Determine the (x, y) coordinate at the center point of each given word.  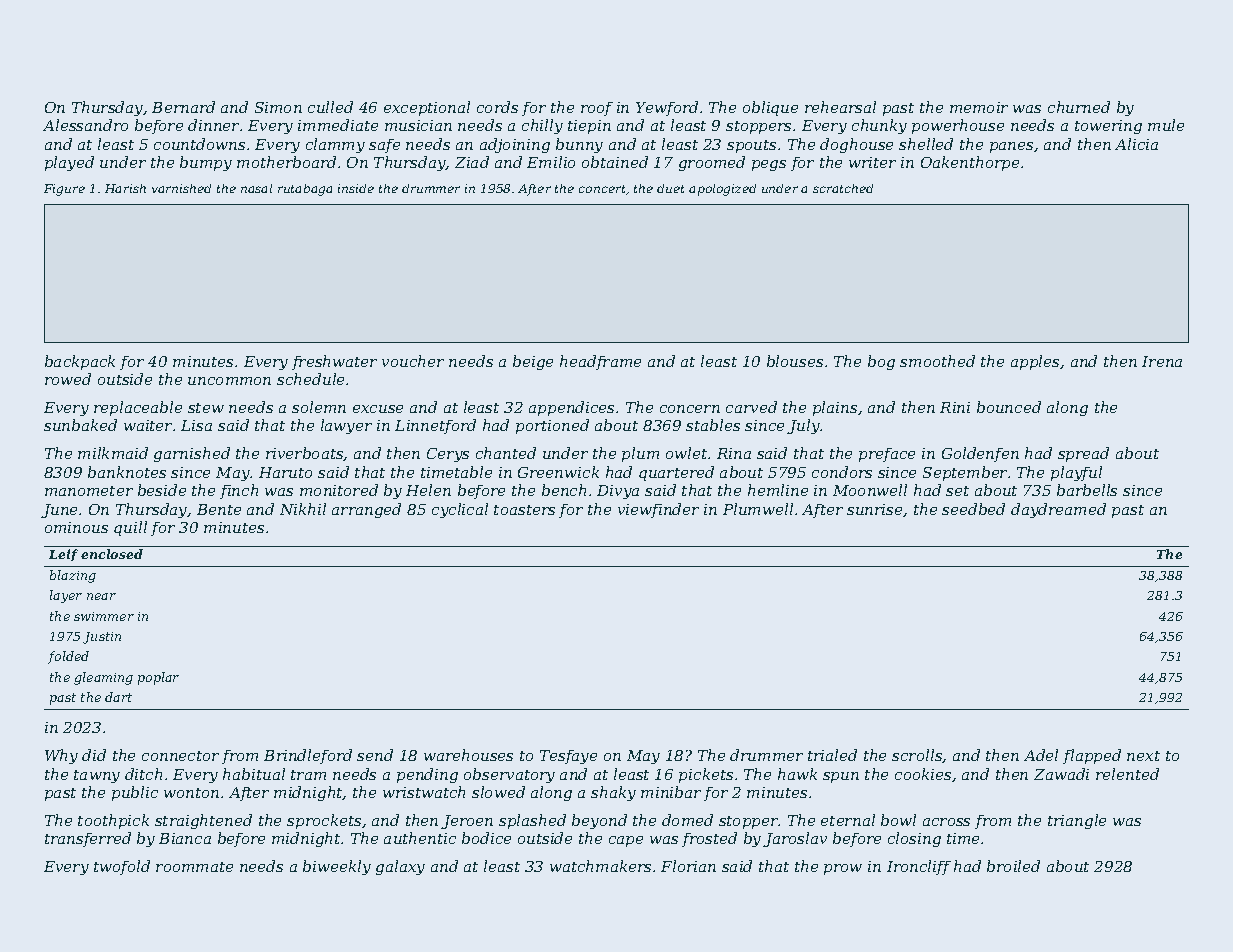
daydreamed (1058, 510)
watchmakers (600, 866)
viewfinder (658, 510)
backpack (80, 362)
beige (533, 362)
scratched (843, 188)
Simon (278, 107)
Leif (63, 555)
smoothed (937, 361)
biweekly (337, 867)
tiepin (589, 127)
